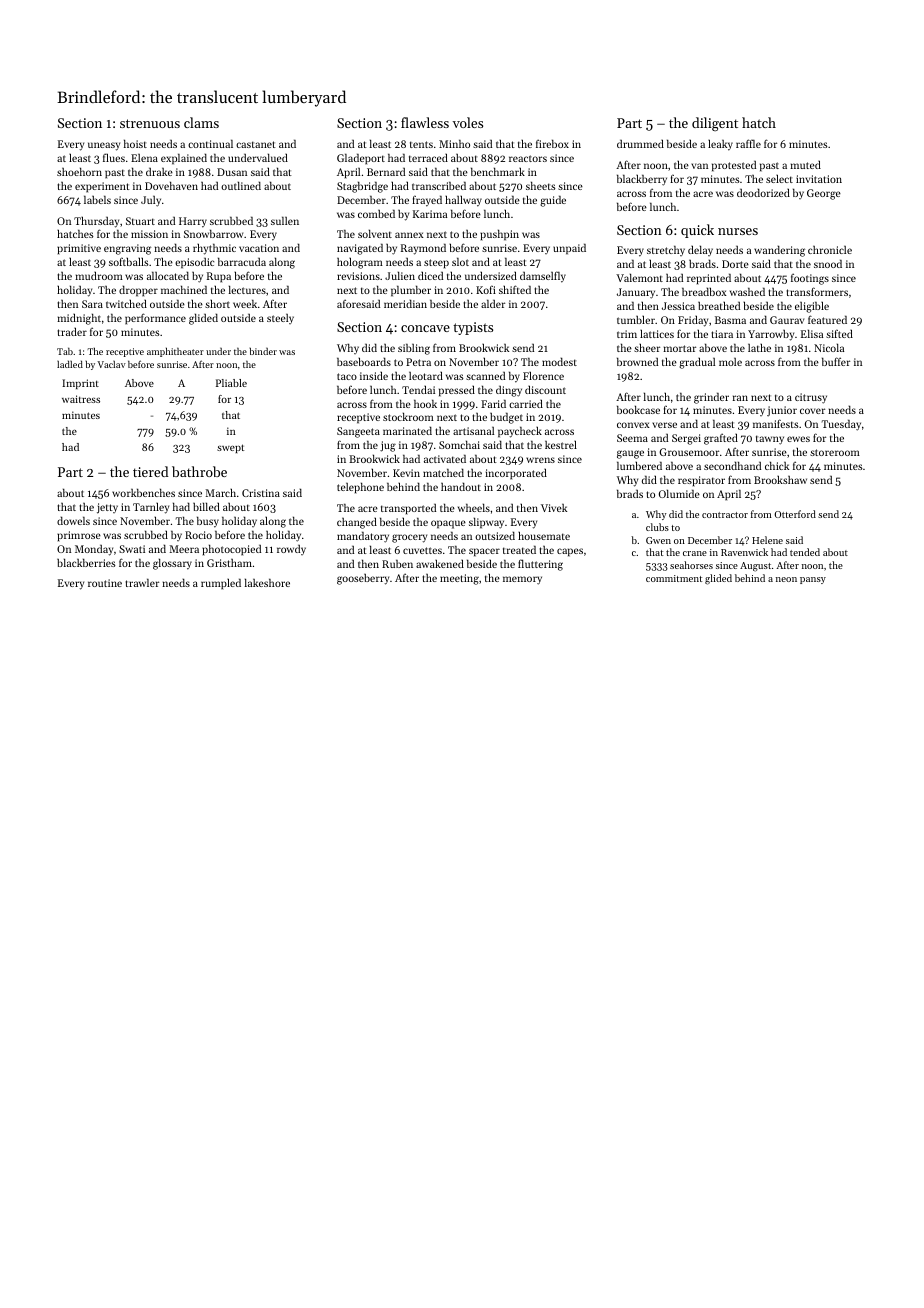  I want to click on strenuous, so click(150, 123).
